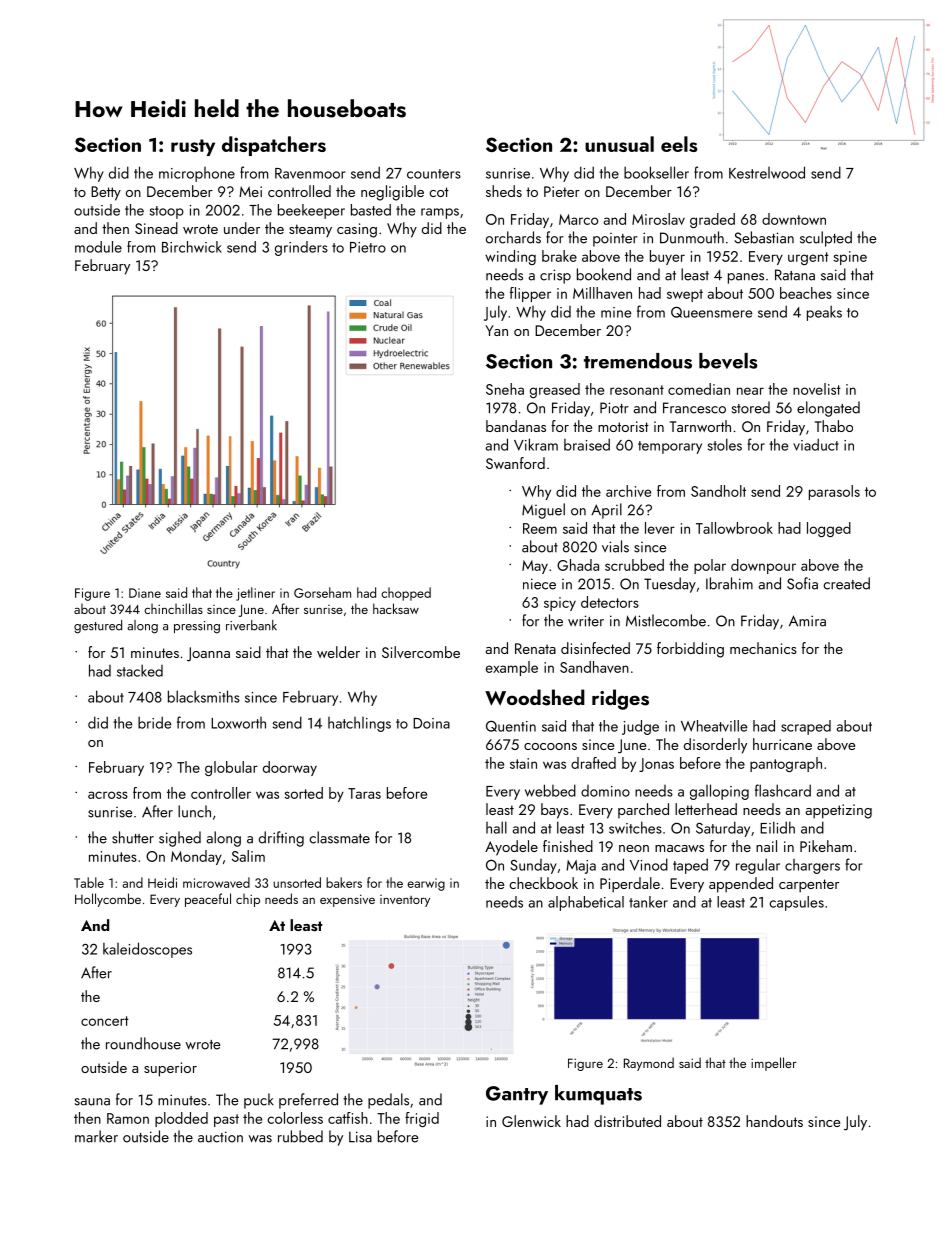 The width and height of the document is (952, 1233). Describe the element at coordinates (619, 144) in the document. I see `unusual` at that location.
